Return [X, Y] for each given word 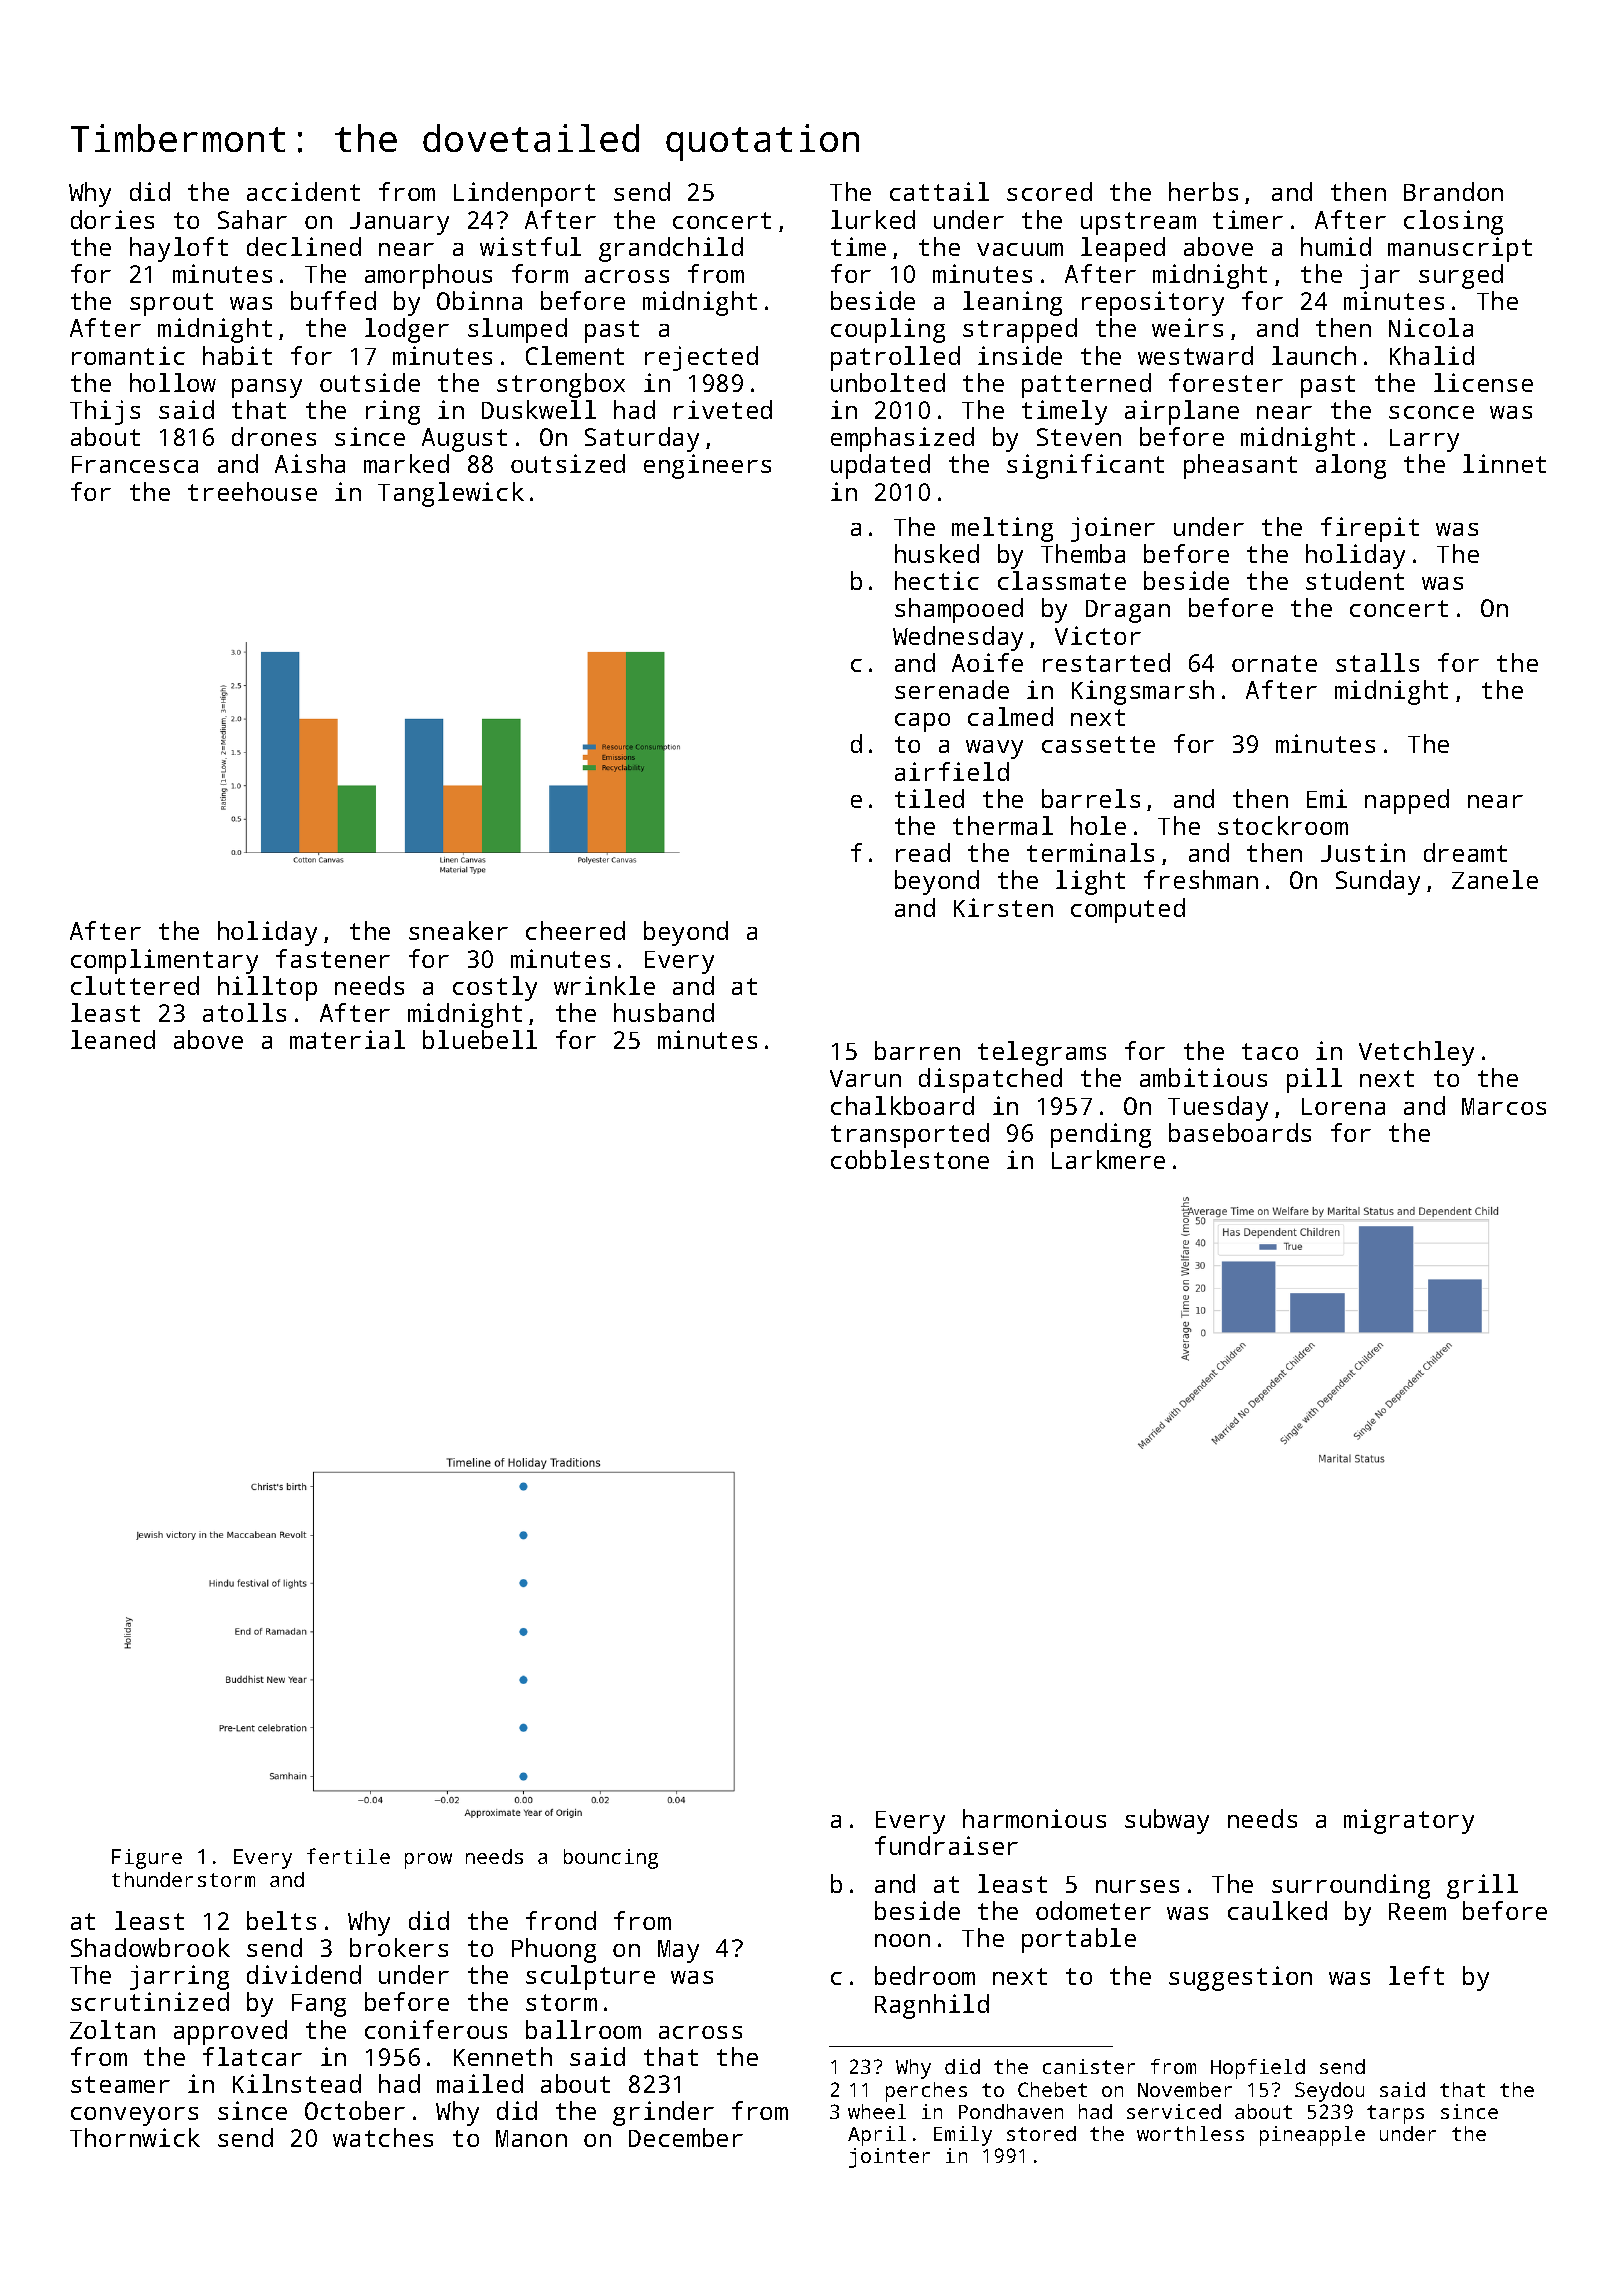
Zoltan [112, 2029]
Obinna [479, 300]
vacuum [1020, 249]
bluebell [480, 1039]
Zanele [1495, 879]
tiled [929, 798]
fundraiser [946, 1845]
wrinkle [604, 985]
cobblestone [910, 1159]
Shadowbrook [150, 1947]
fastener [333, 958]
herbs [1203, 191]
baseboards [1240, 1132]
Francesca [135, 464]
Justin [1363, 852]
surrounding [1351, 1886]
